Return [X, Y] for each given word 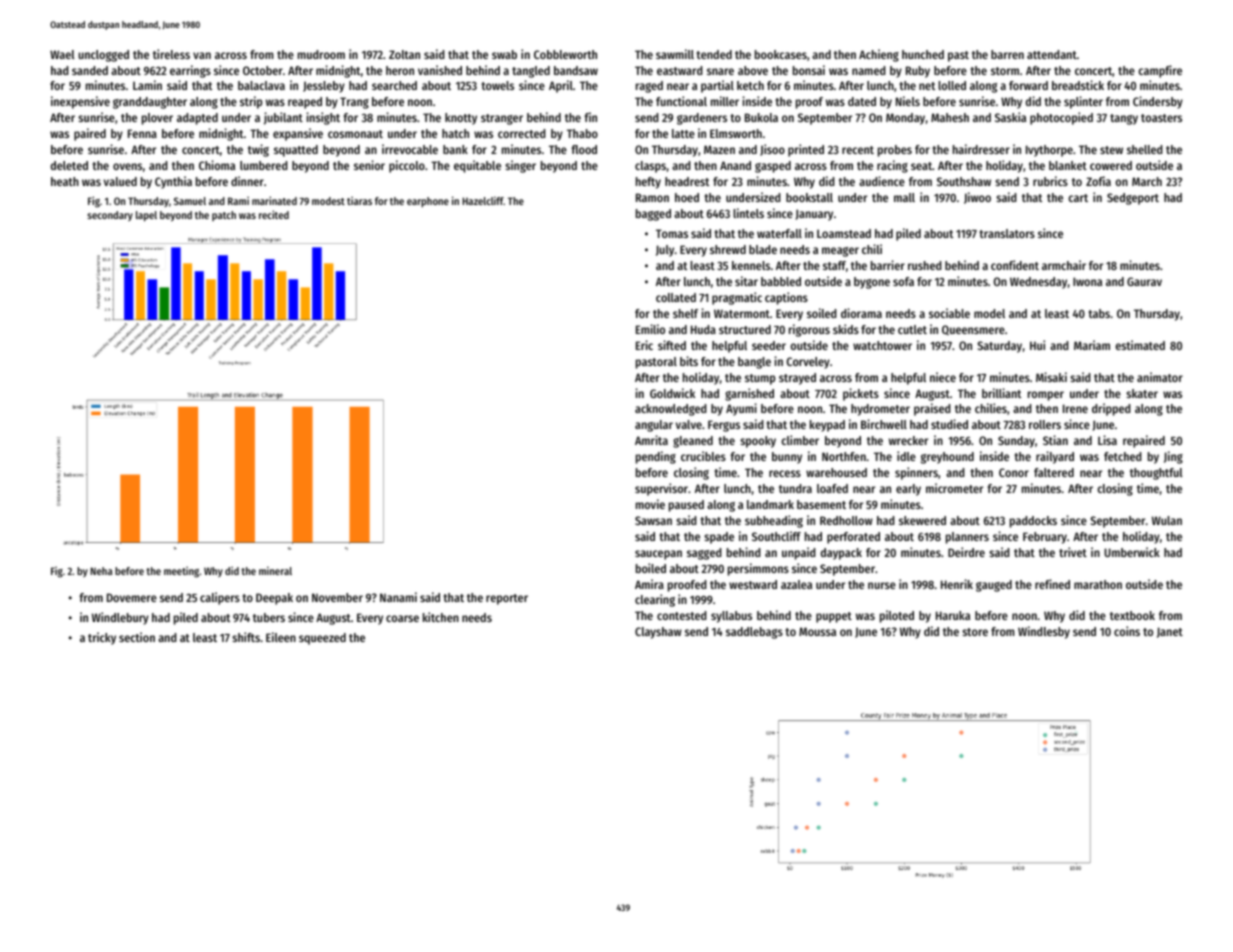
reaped [305, 103]
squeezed [322, 639]
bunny [787, 458]
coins [1127, 631]
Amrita [651, 440]
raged [649, 87]
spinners [916, 473]
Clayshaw [658, 633]
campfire [1160, 71]
